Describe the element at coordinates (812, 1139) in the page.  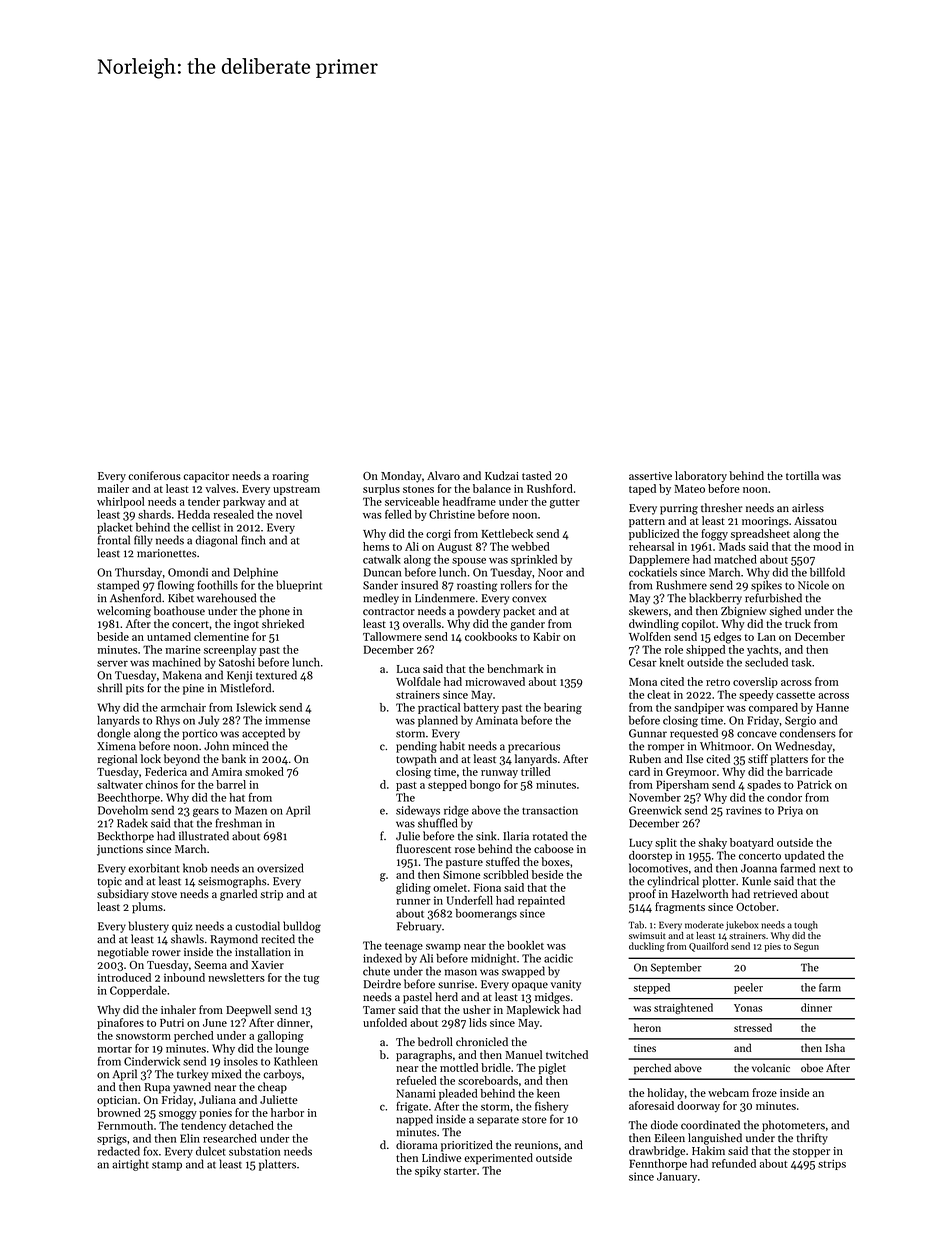
I see `thrifty` at that location.
